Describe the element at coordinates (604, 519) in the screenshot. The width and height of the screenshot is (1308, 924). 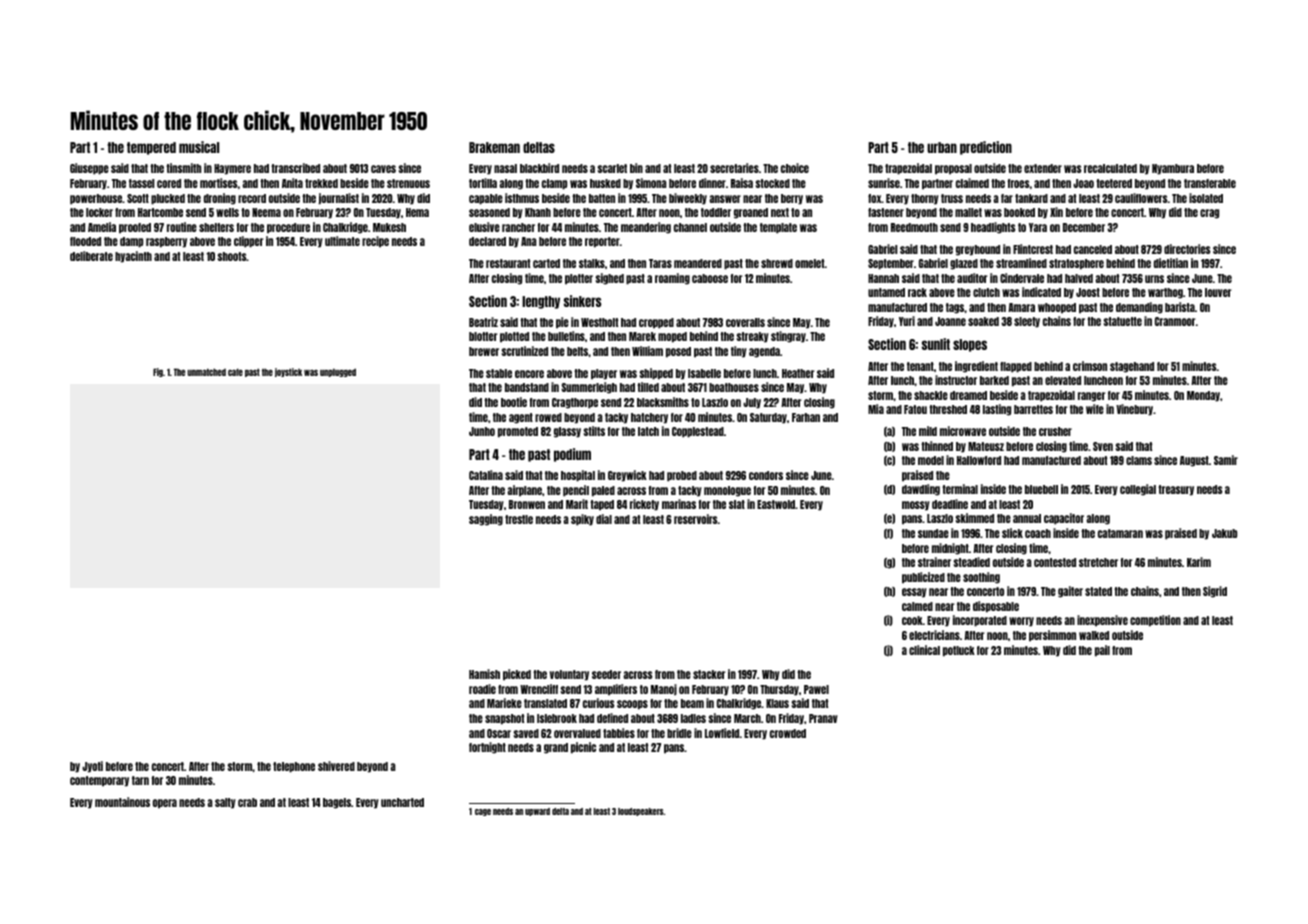
I see `dial` at that location.
